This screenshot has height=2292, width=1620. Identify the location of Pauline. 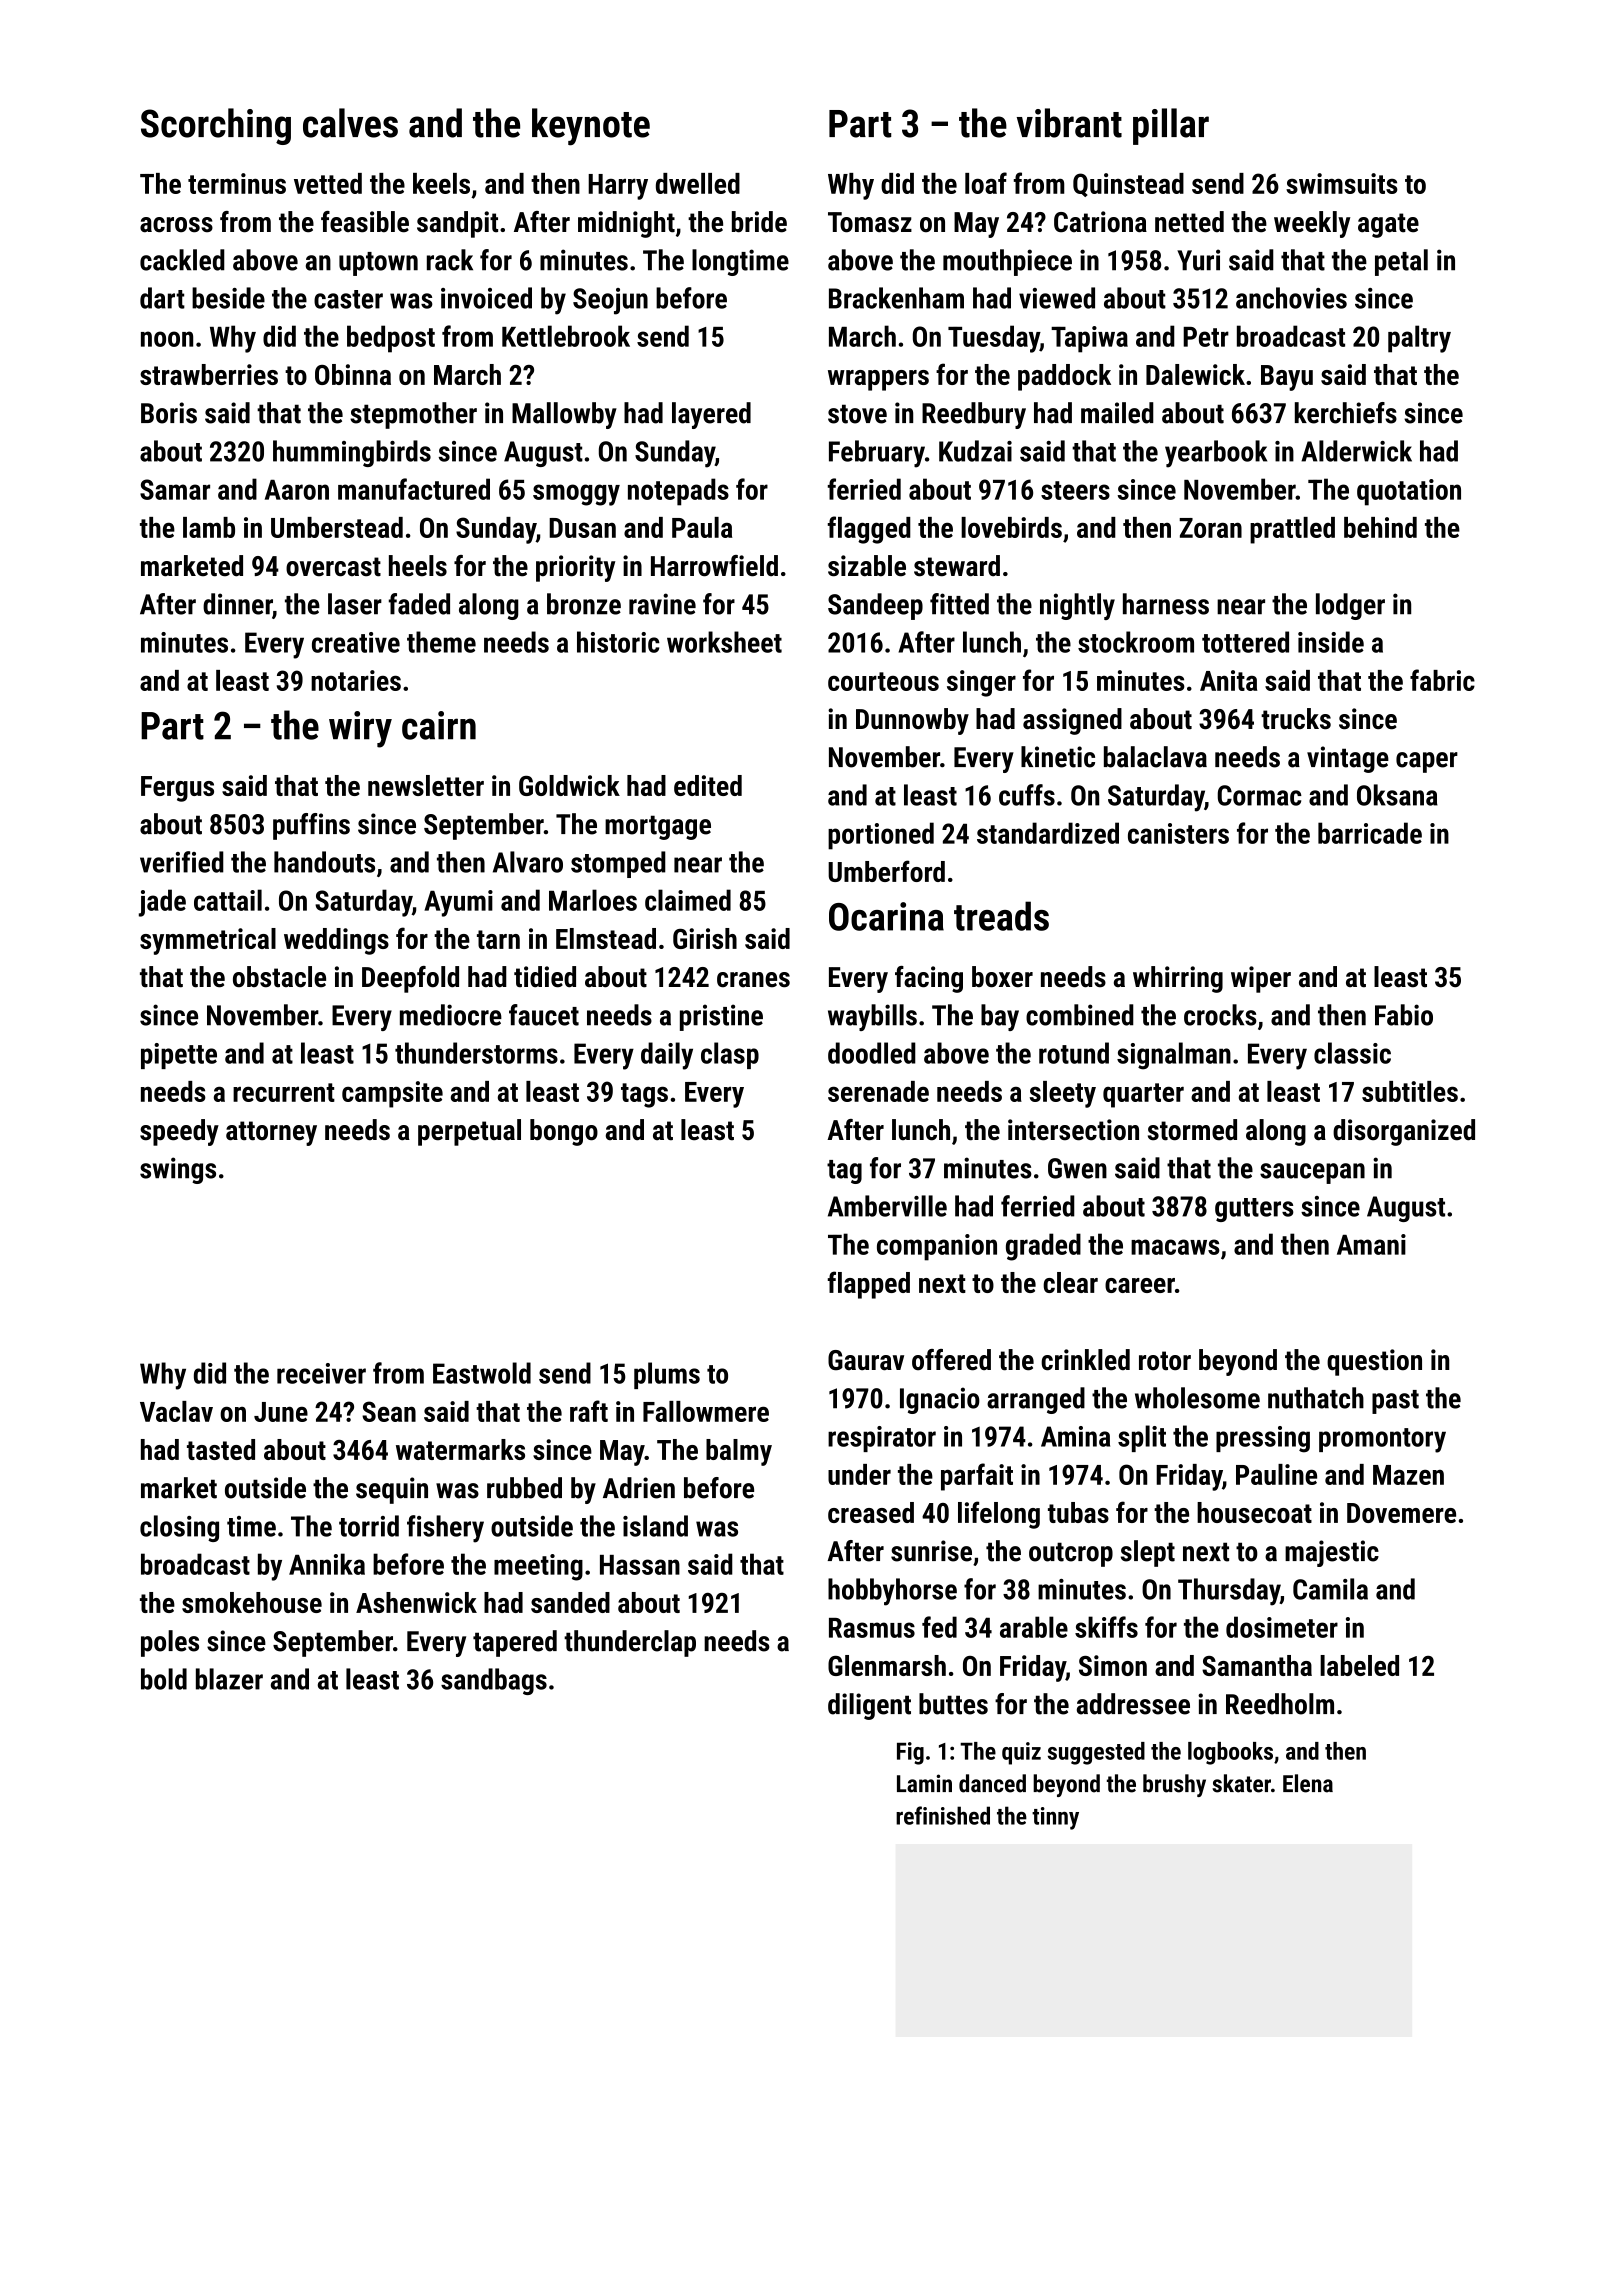
(1276, 1474).
